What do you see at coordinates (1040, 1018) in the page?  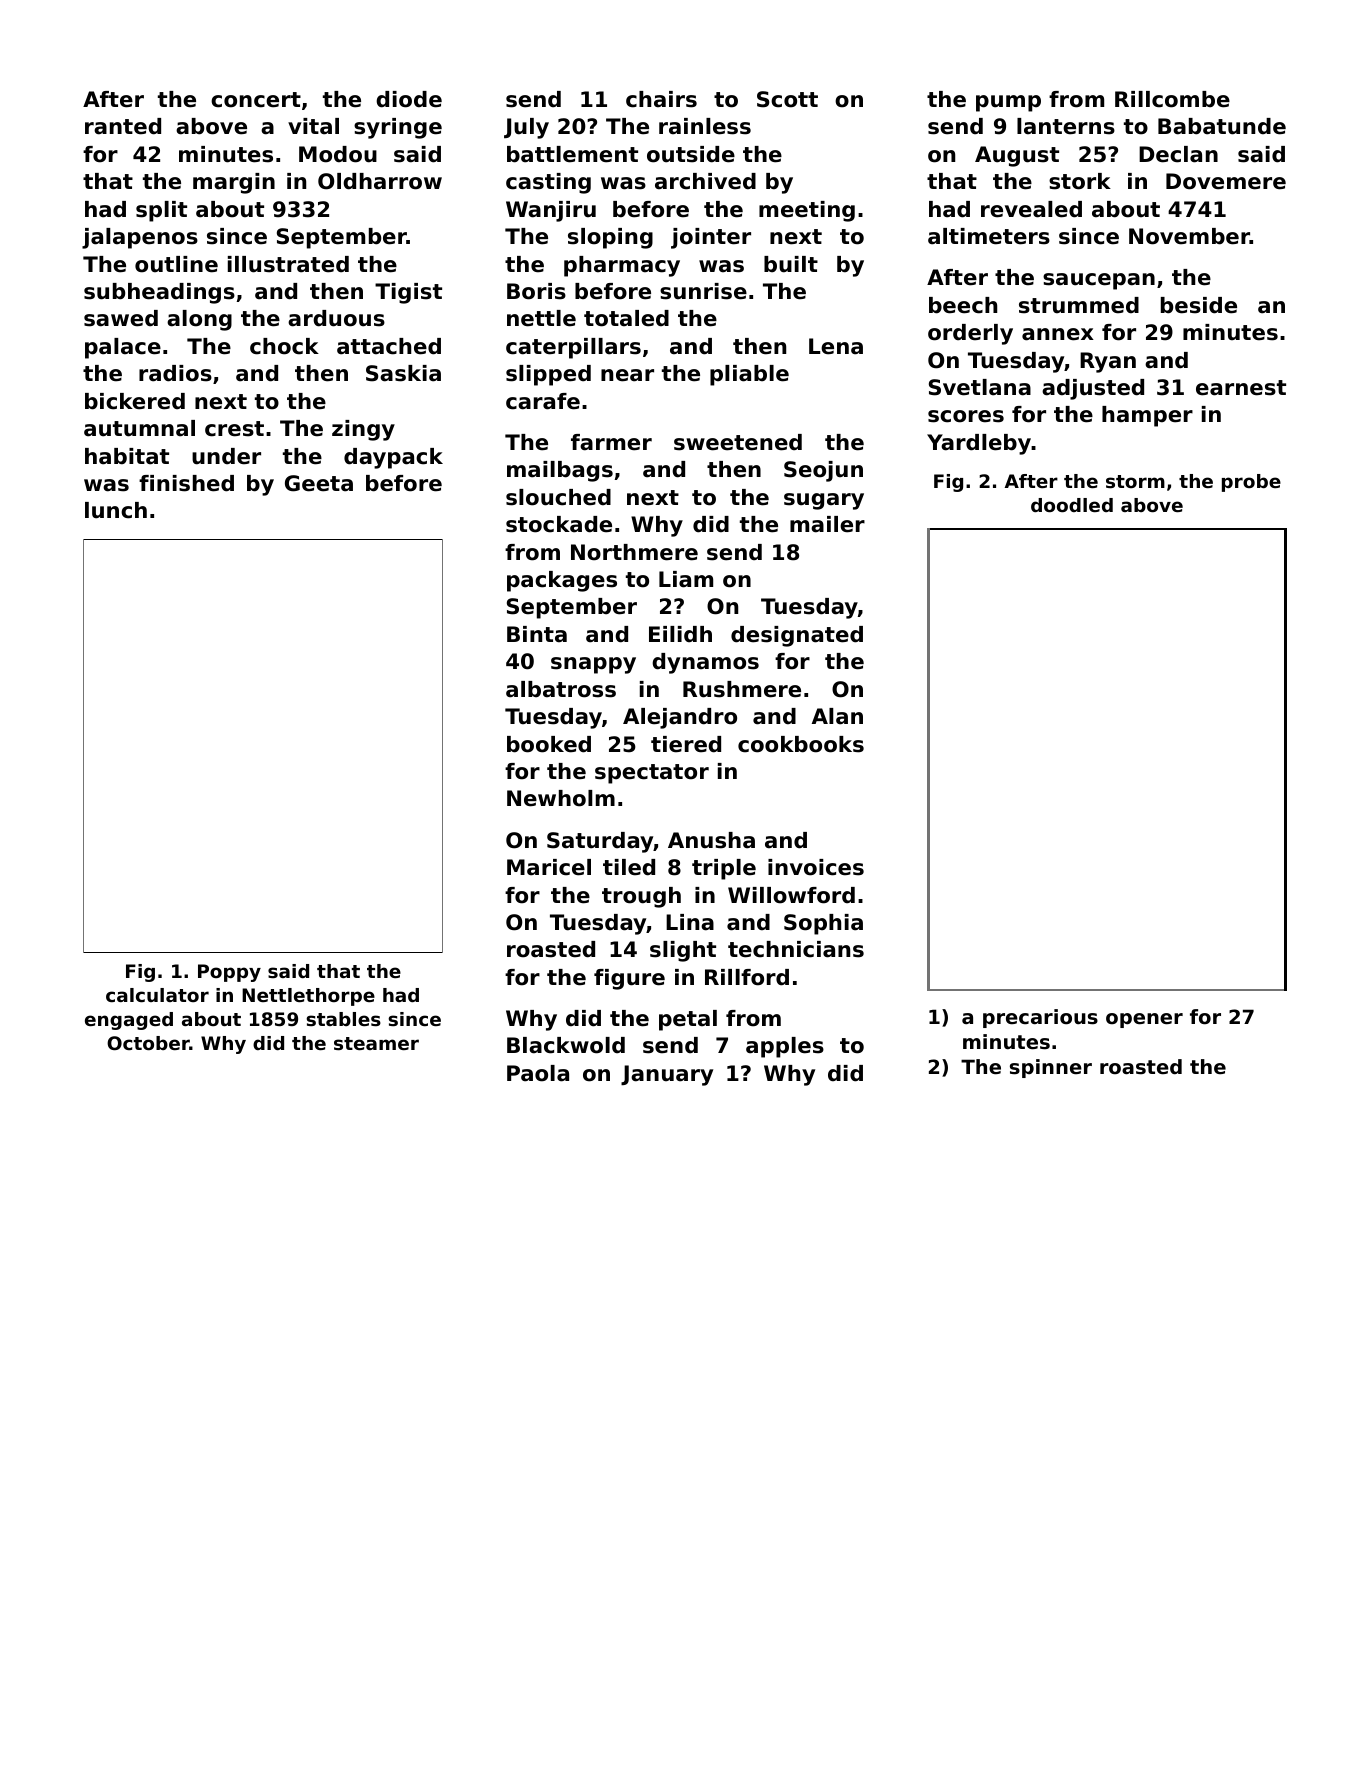 I see `precarious` at bounding box center [1040, 1018].
